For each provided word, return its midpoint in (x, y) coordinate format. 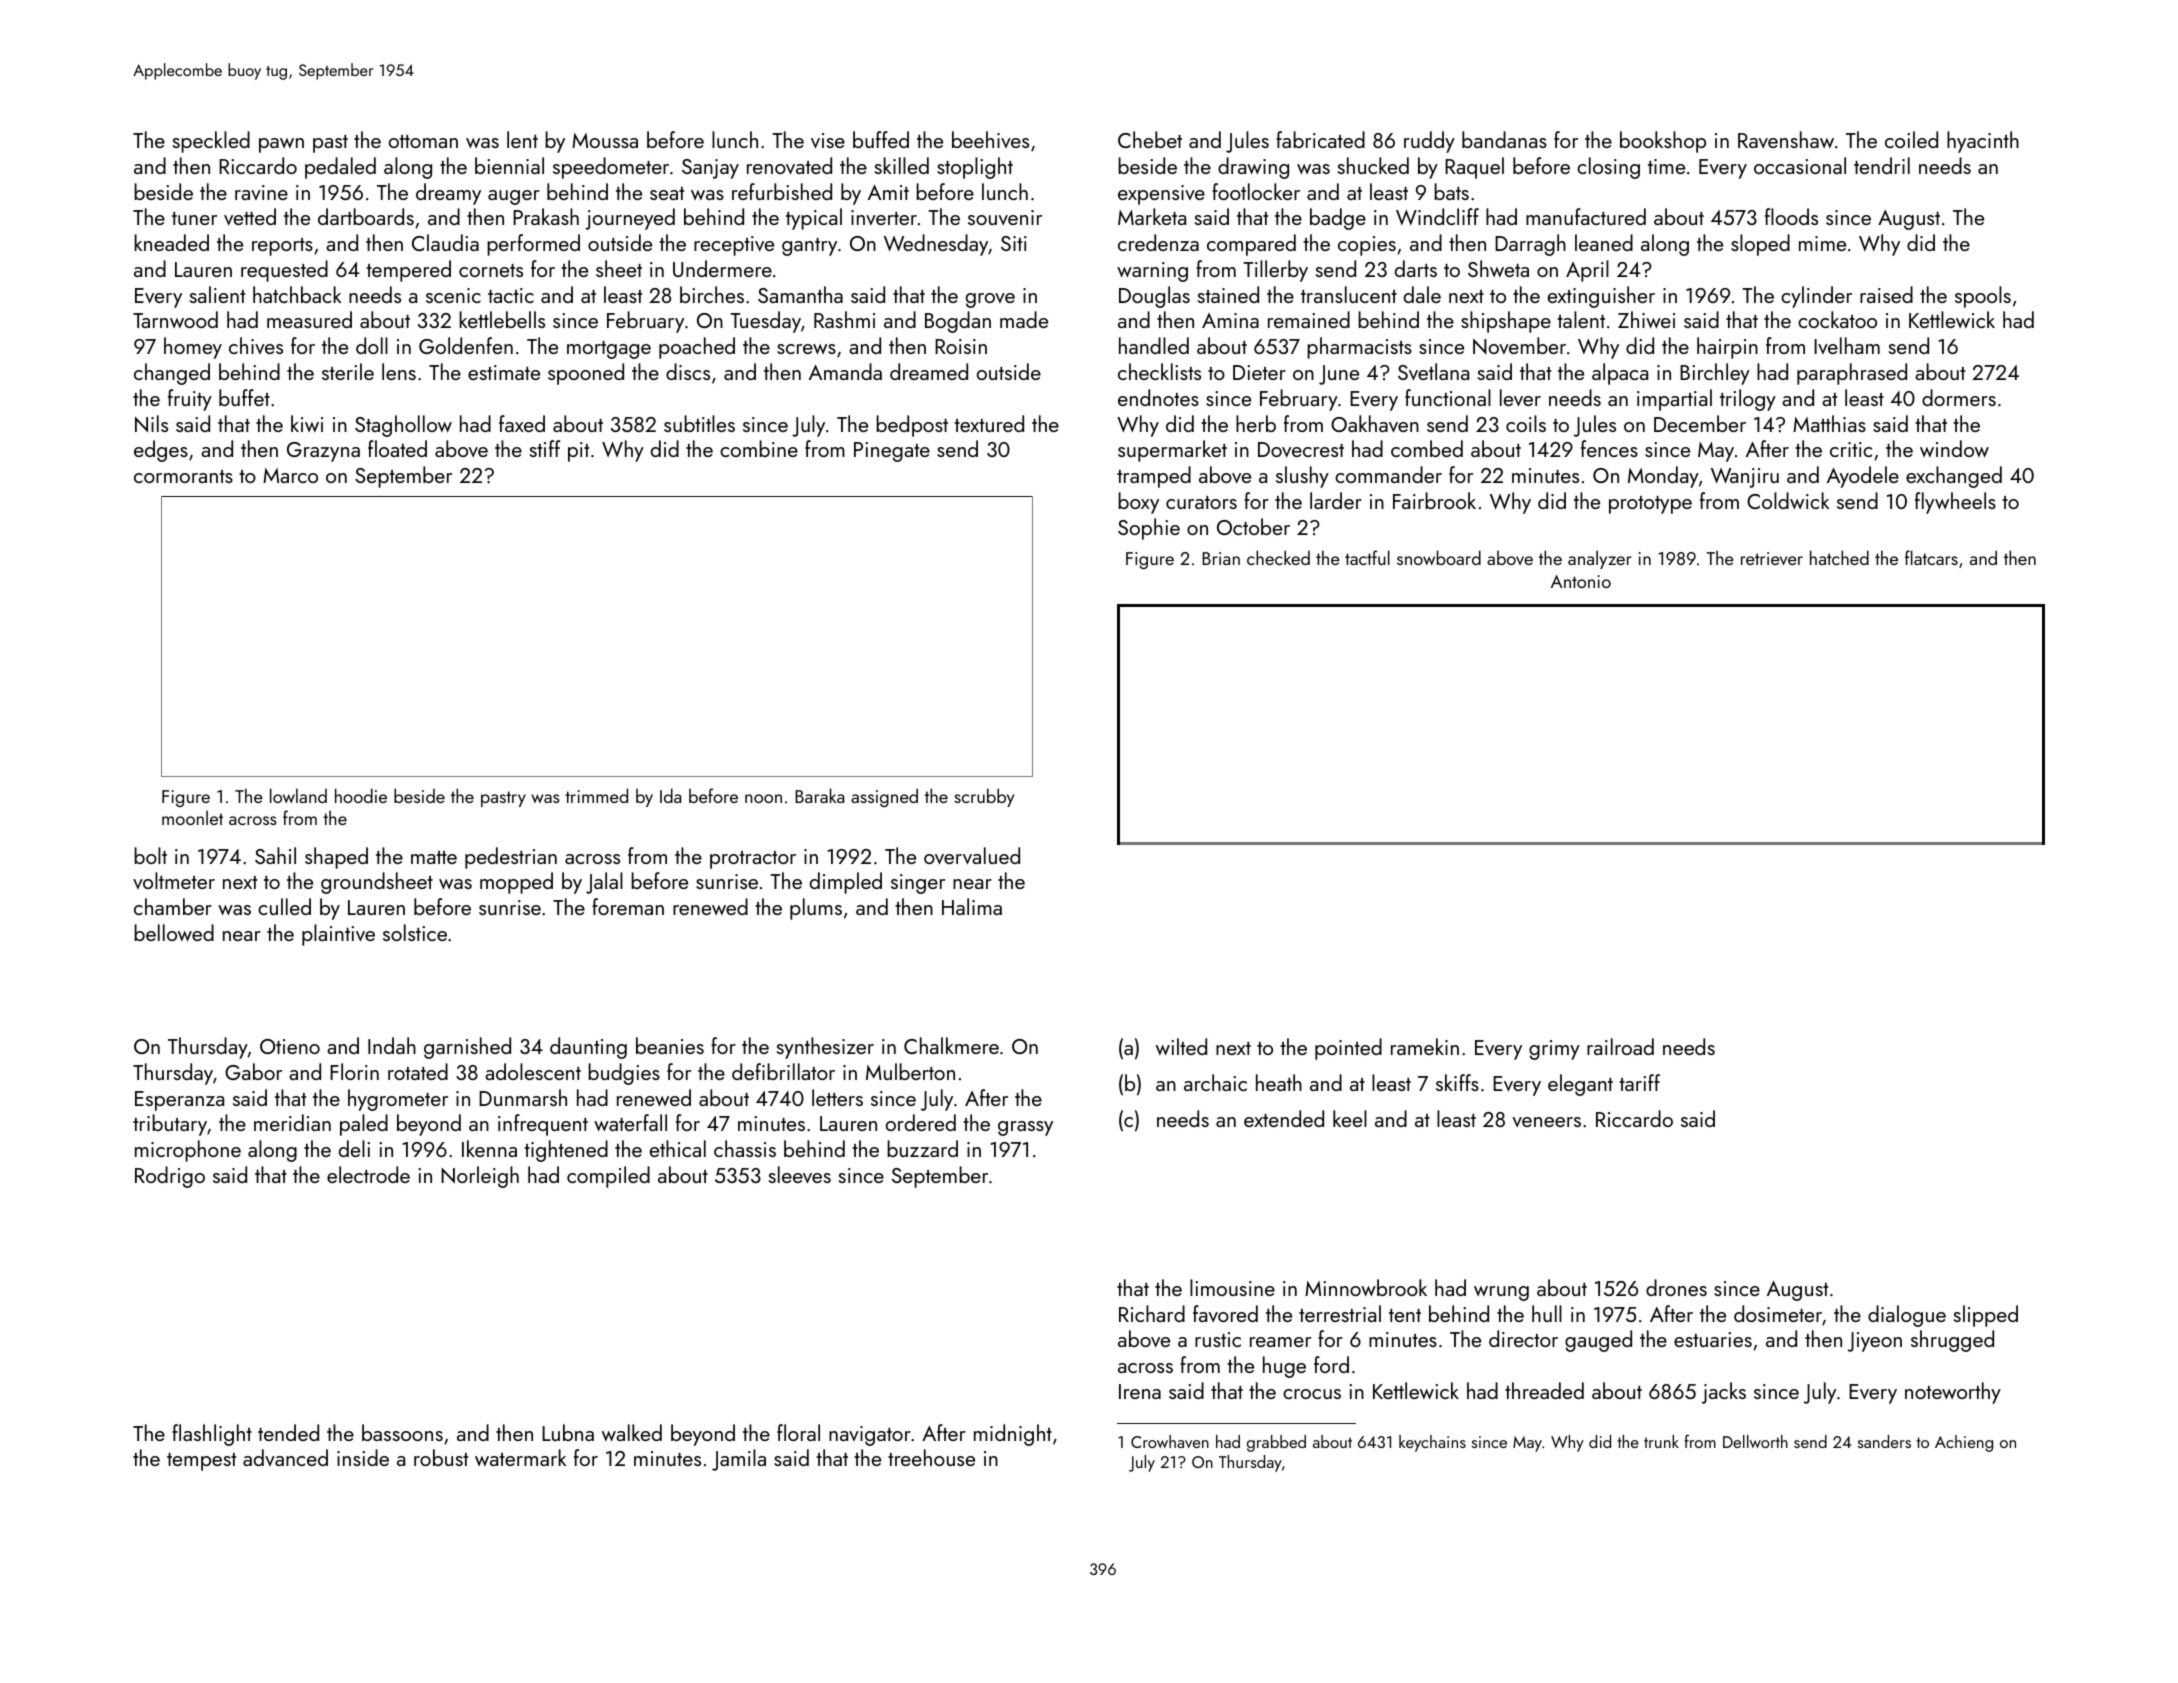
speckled (211, 142)
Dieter (1259, 372)
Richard (1152, 1313)
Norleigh (480, 1177)
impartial (1674, 400)
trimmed (596, 795)
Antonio (1581, 581)
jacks (1724, 1393)
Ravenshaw (1786, 139)
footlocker (1256, 191)
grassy (1025, 1128)
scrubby (984, 797)
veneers (1546, 1122)
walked (632, 1432)
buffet (244, 397)
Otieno (290, 1046)
